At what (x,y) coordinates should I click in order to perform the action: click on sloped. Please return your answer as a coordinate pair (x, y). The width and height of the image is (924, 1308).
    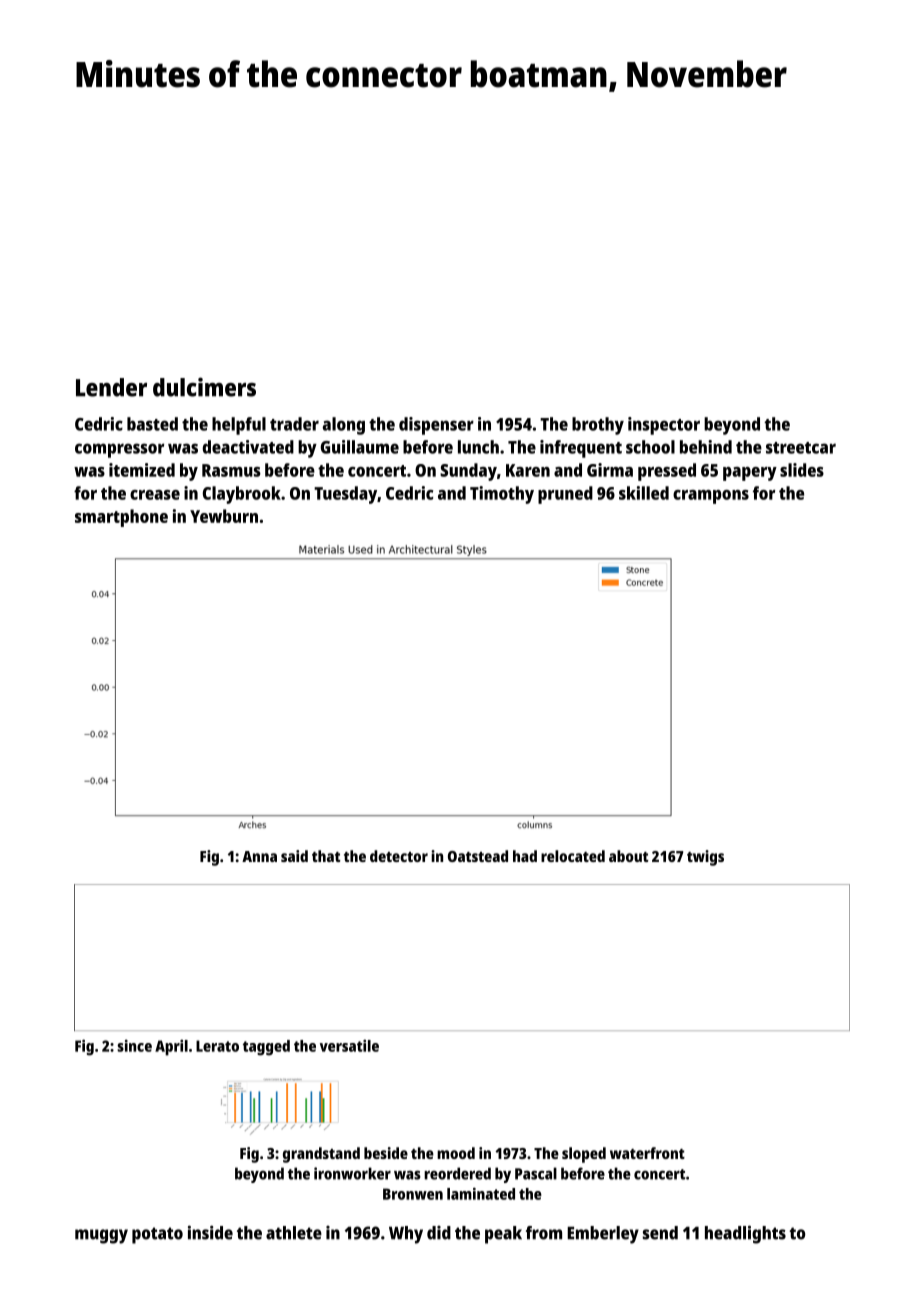
    Looking at the image, I should click on (584, 1155).
